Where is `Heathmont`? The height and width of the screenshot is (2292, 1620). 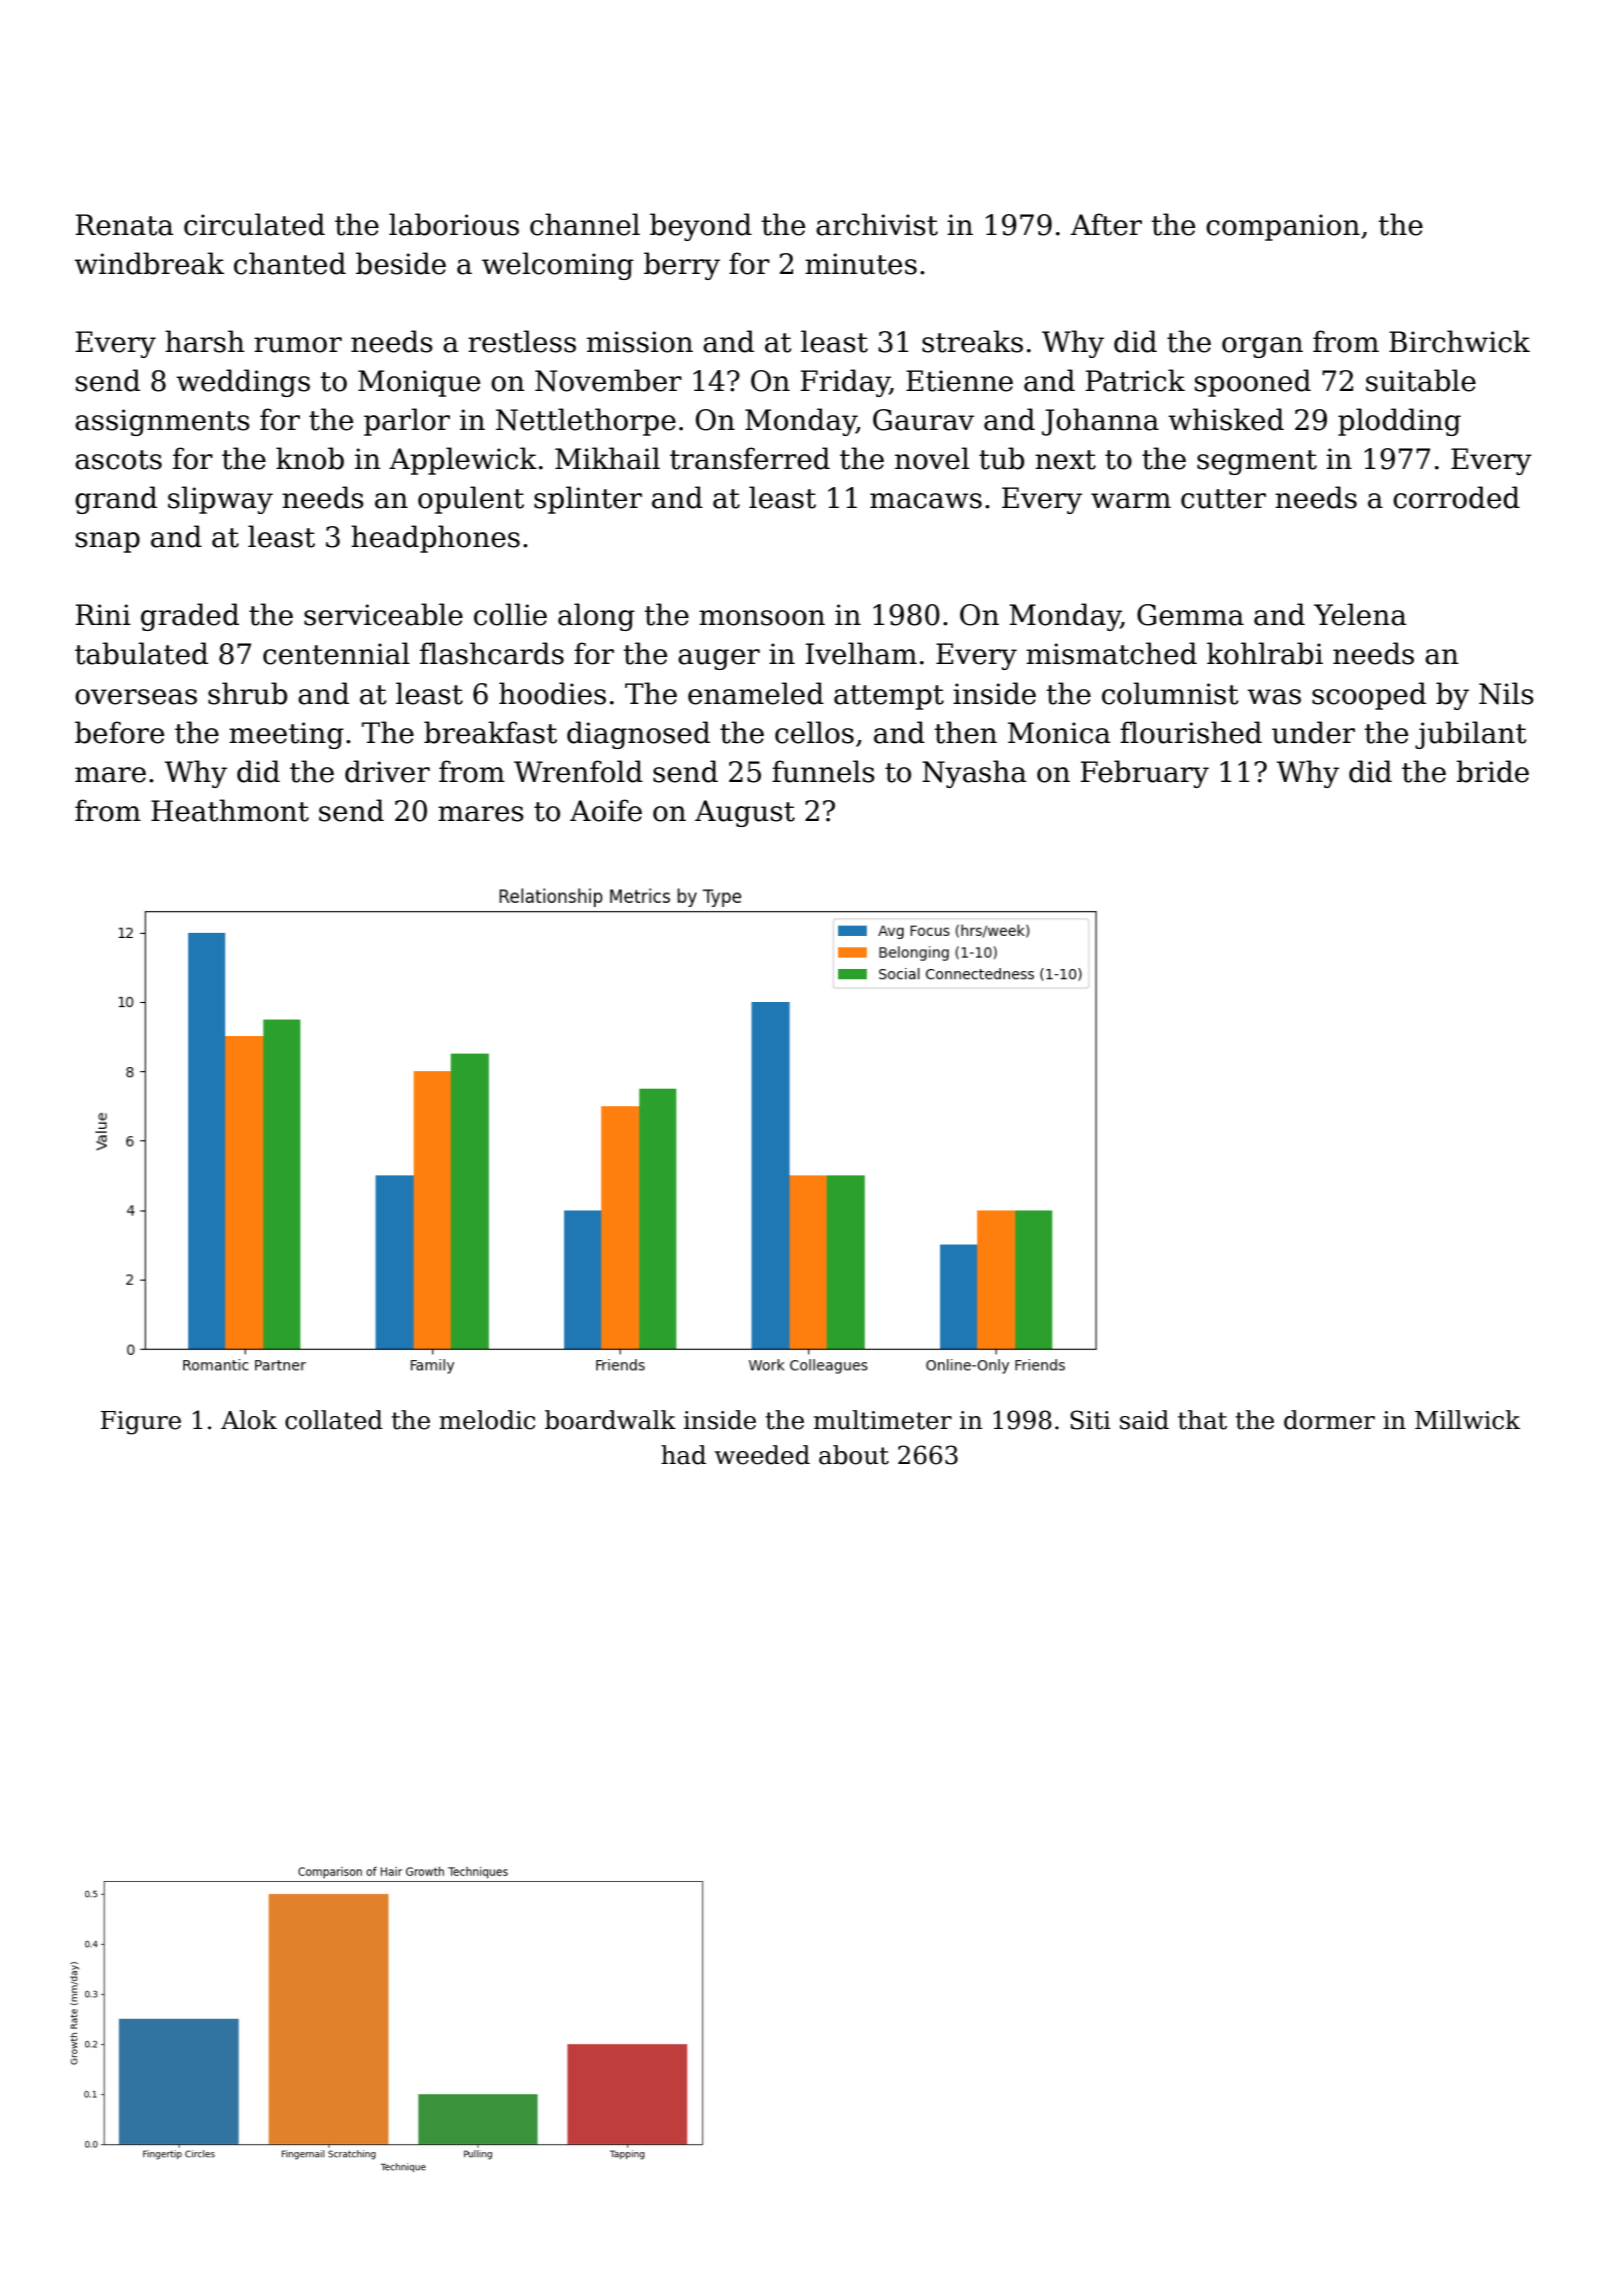
Heathmont is located at coordinates (230, 810).
